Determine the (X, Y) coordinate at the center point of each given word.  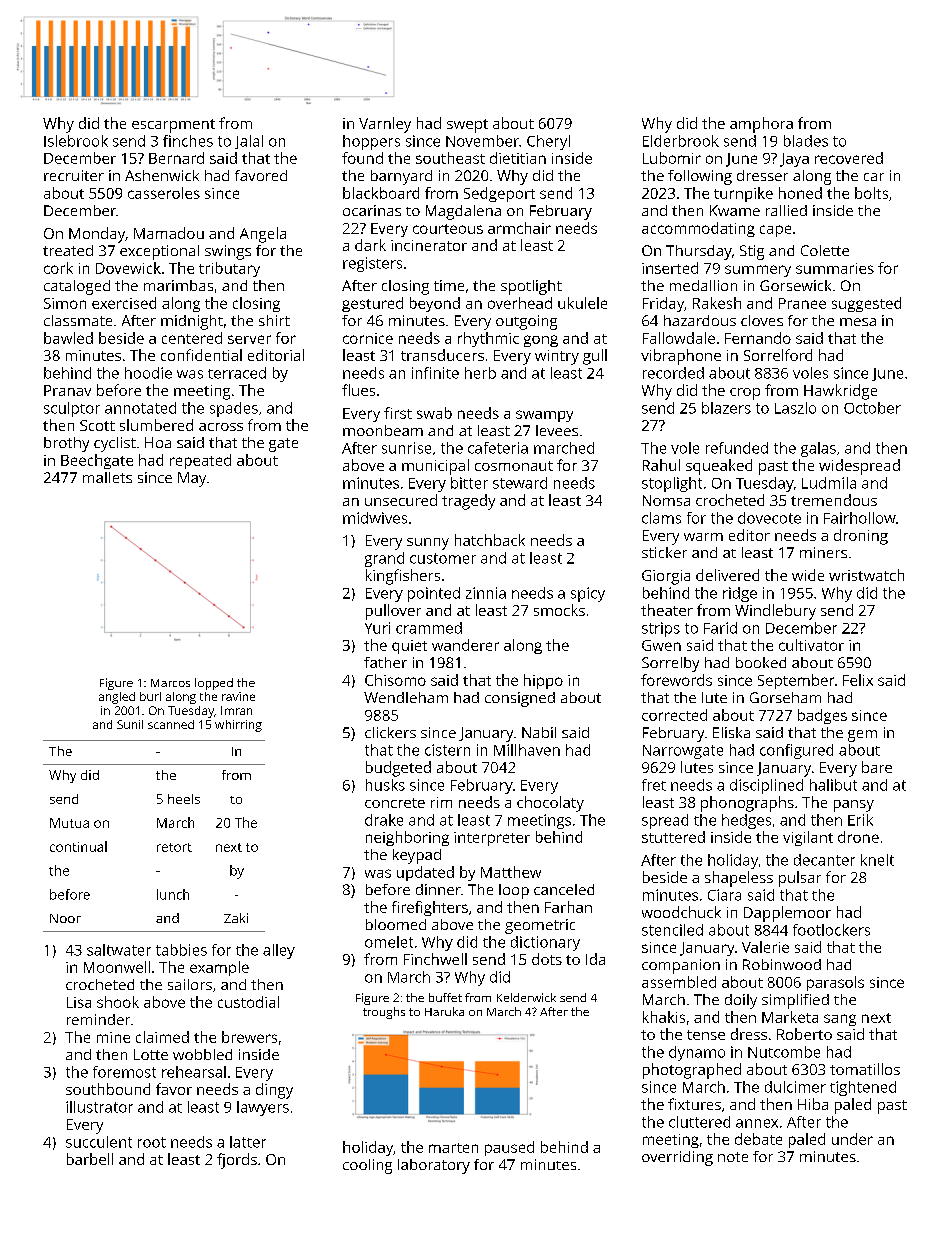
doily (741, 1001)
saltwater (119, 950)
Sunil (130, 724)
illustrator (99, 1107)
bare (877, 767)
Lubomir (672, 158)
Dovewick (128, 268)
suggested (866, 304)
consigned (520, 699)
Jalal (249, 142)
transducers (442, 355)
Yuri (377, 628)
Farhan (568, 907)
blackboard (381, 193)
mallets (107, 477)
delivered (727, 575)
